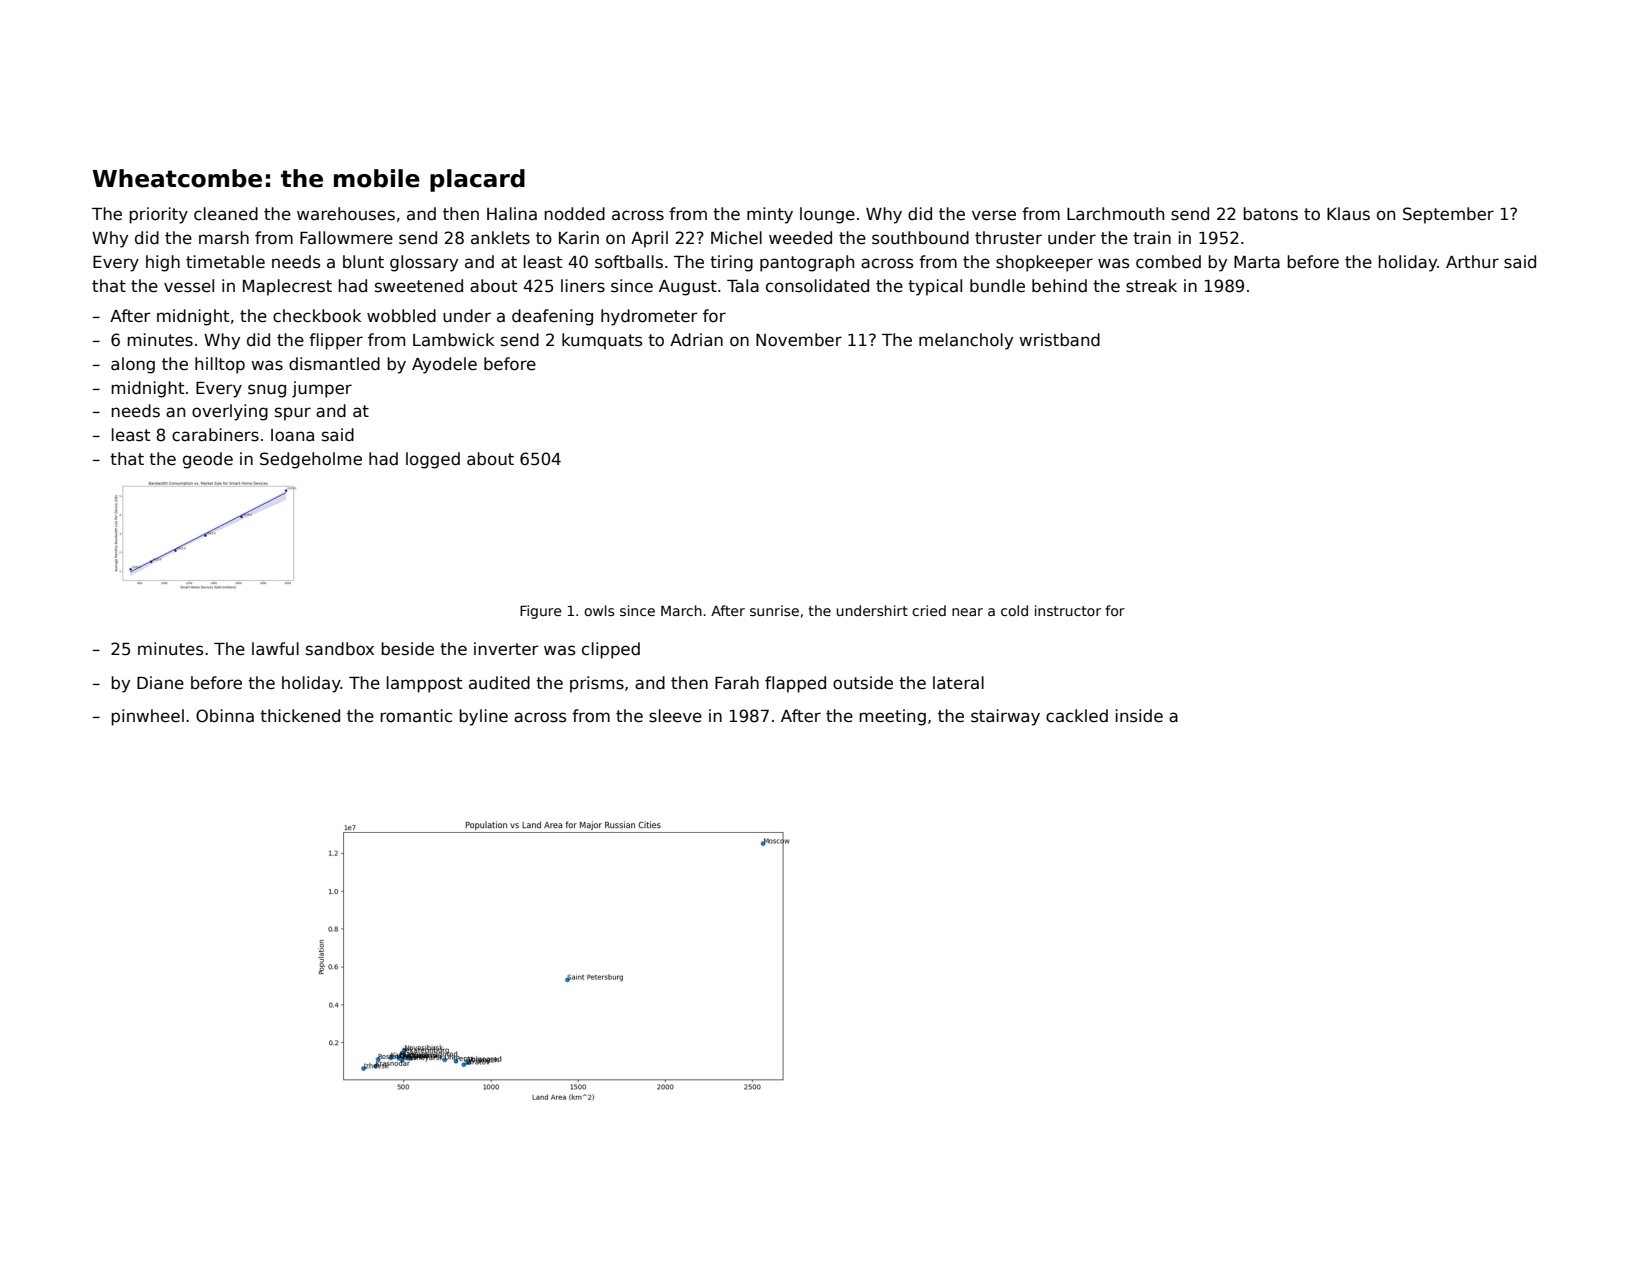  Describe the element at coordinates (322, 389) in the screenshot. I see `jumper` at that location.
